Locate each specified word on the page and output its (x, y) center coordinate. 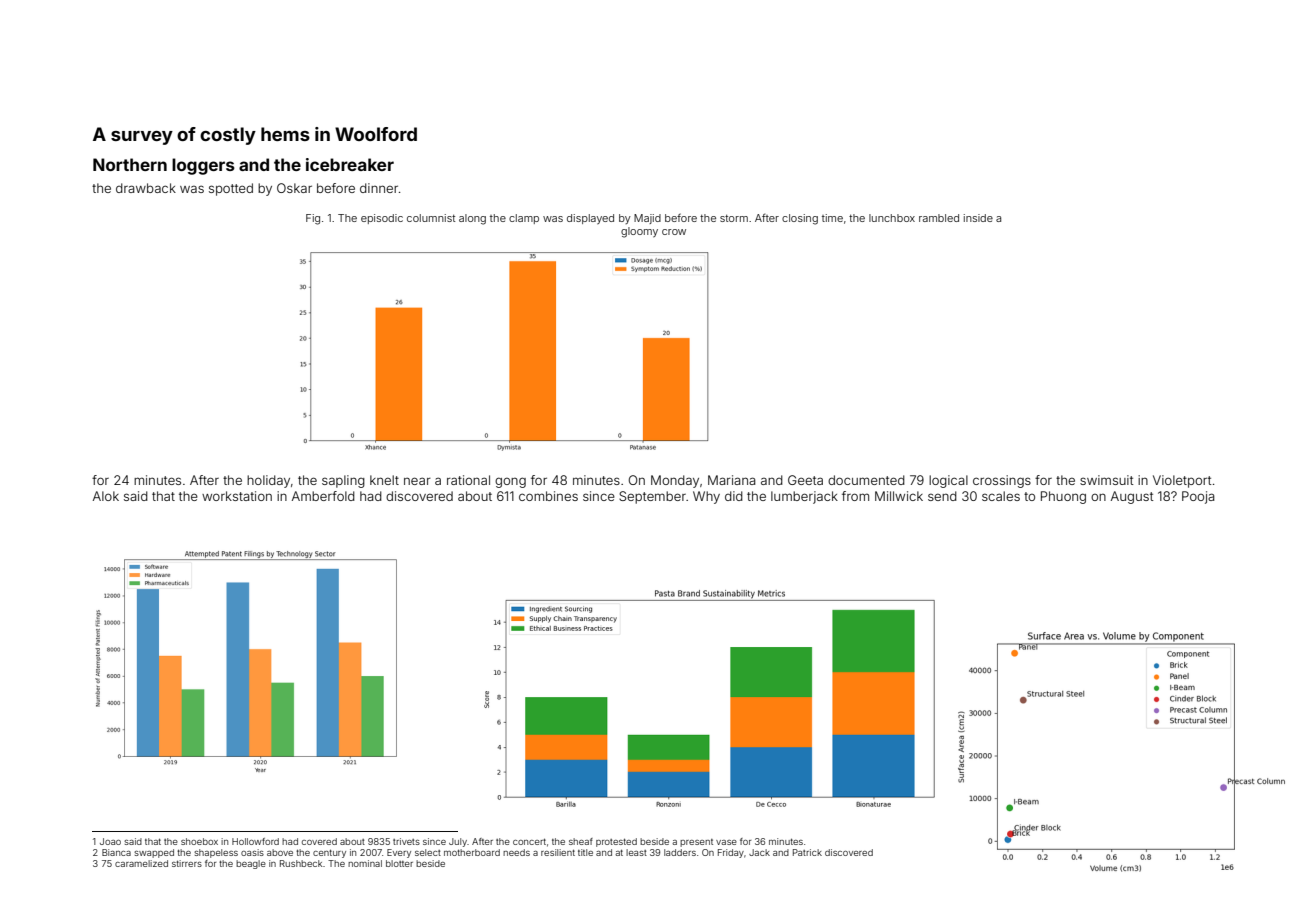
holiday (268, 481)
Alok (106, 496)
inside (978, 218)
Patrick (807, 852)
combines (548, 496)
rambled (939, 218)
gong (510, 482)
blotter (399, 863)
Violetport (1182, 481)
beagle (251, 864)
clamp (524, 219)
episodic (382, 219)
